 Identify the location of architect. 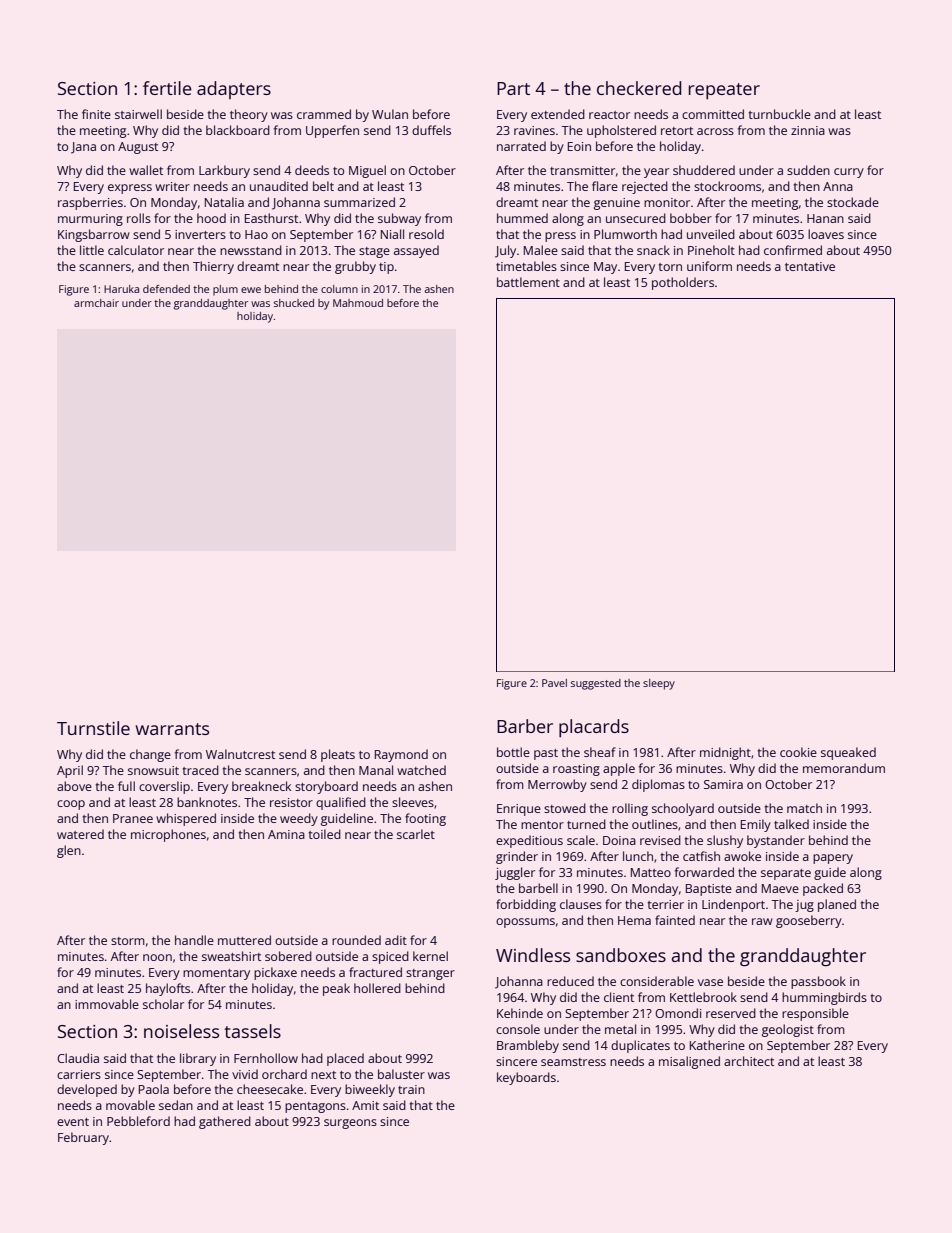
(749, 1061).
